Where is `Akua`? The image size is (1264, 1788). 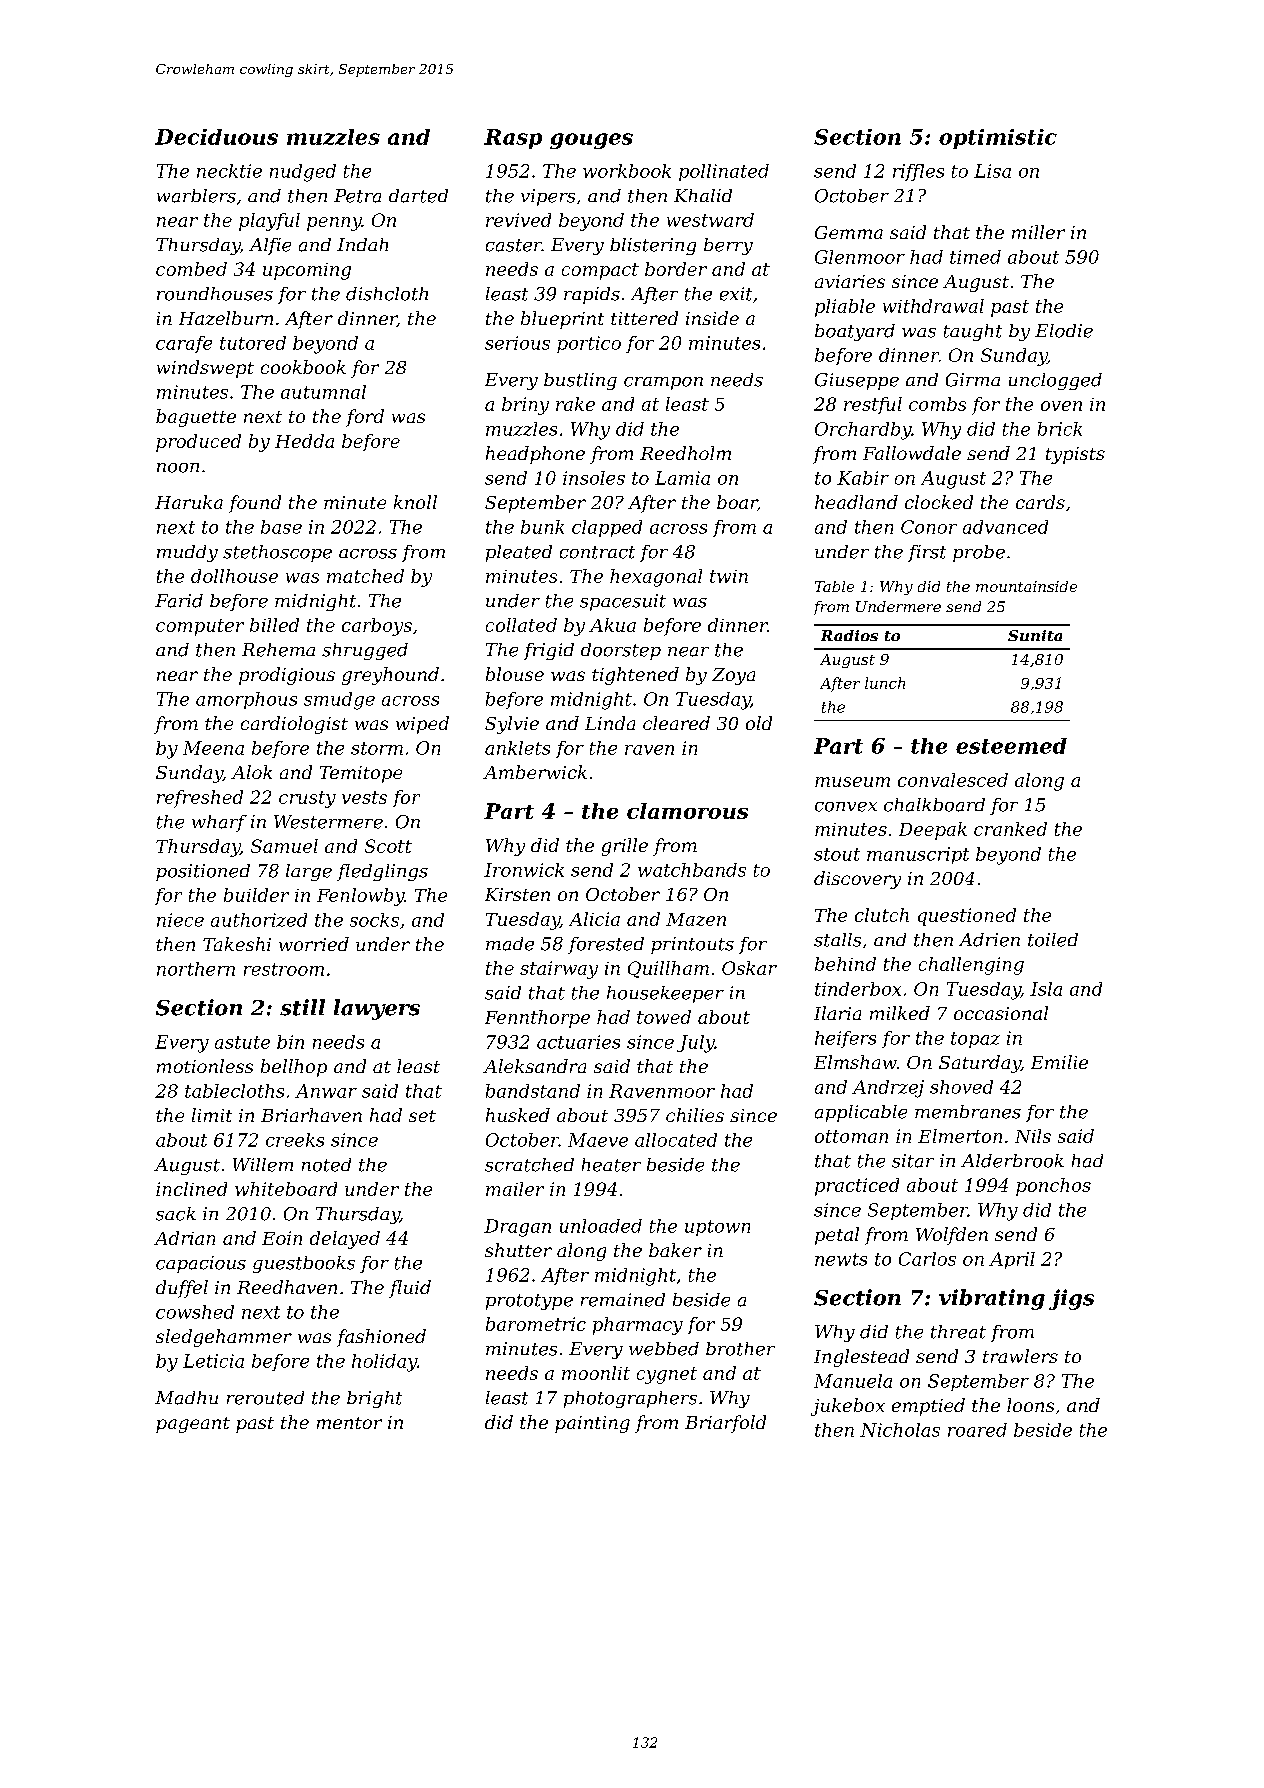 Akua is located at coordinates (612, 625).
